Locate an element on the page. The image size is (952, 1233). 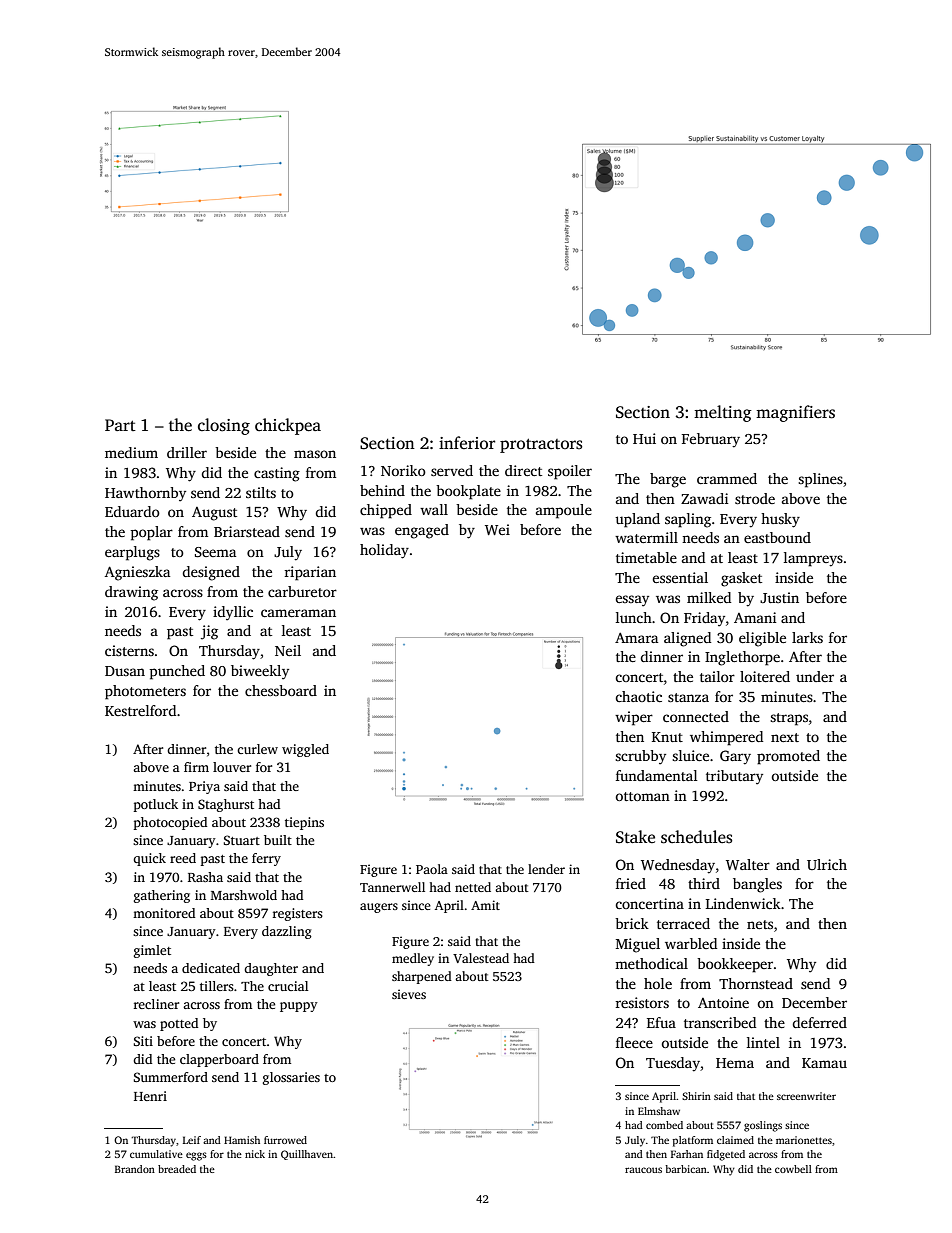
Ulrich is located at coordinates (827, 864).
